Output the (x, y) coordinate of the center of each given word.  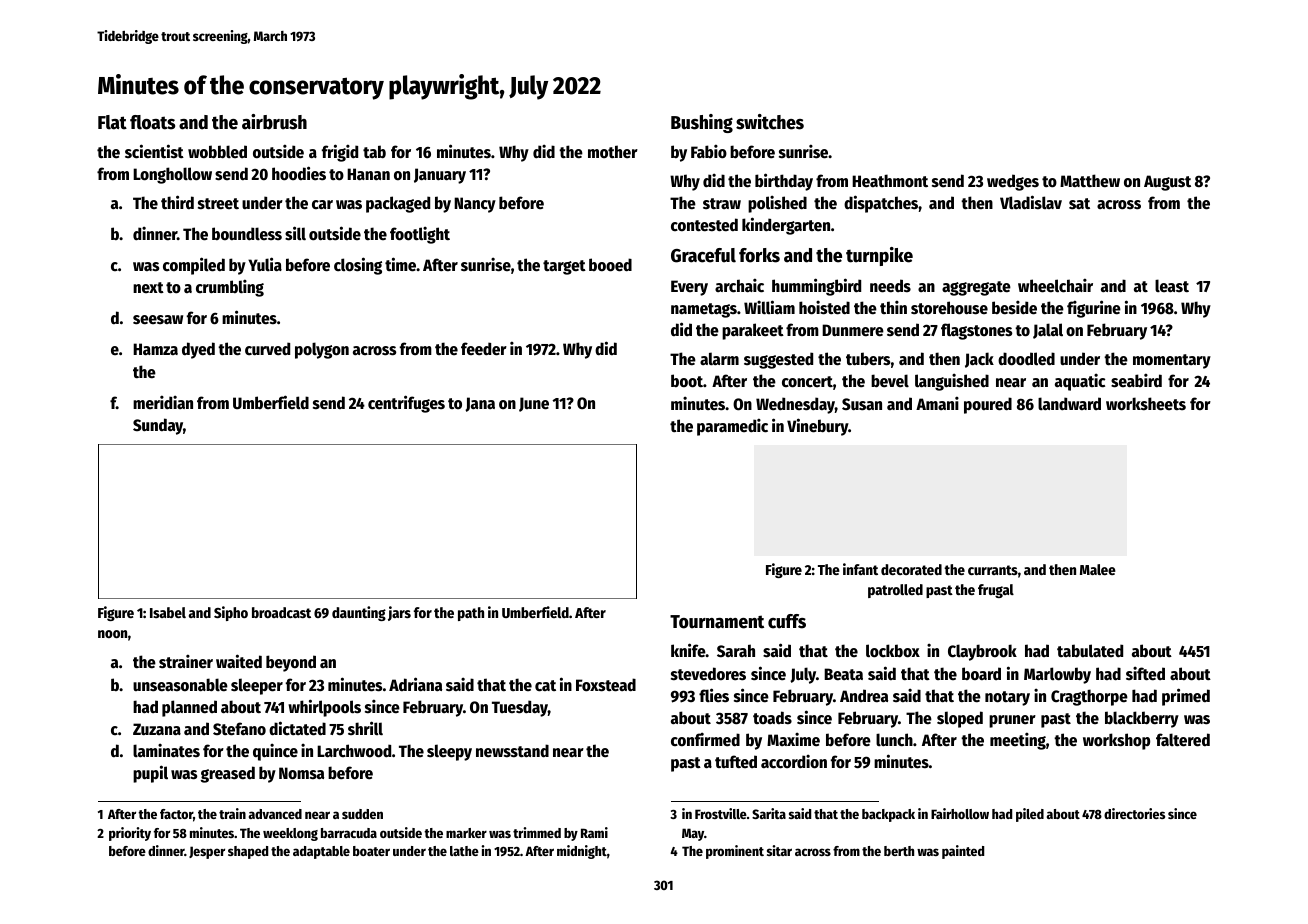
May (693, 834)
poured (988, 405)
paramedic (732, 427)
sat (1079, 204)
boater (371, 851)
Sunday (158, 426)
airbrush (274, 122)
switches (770, 122)
